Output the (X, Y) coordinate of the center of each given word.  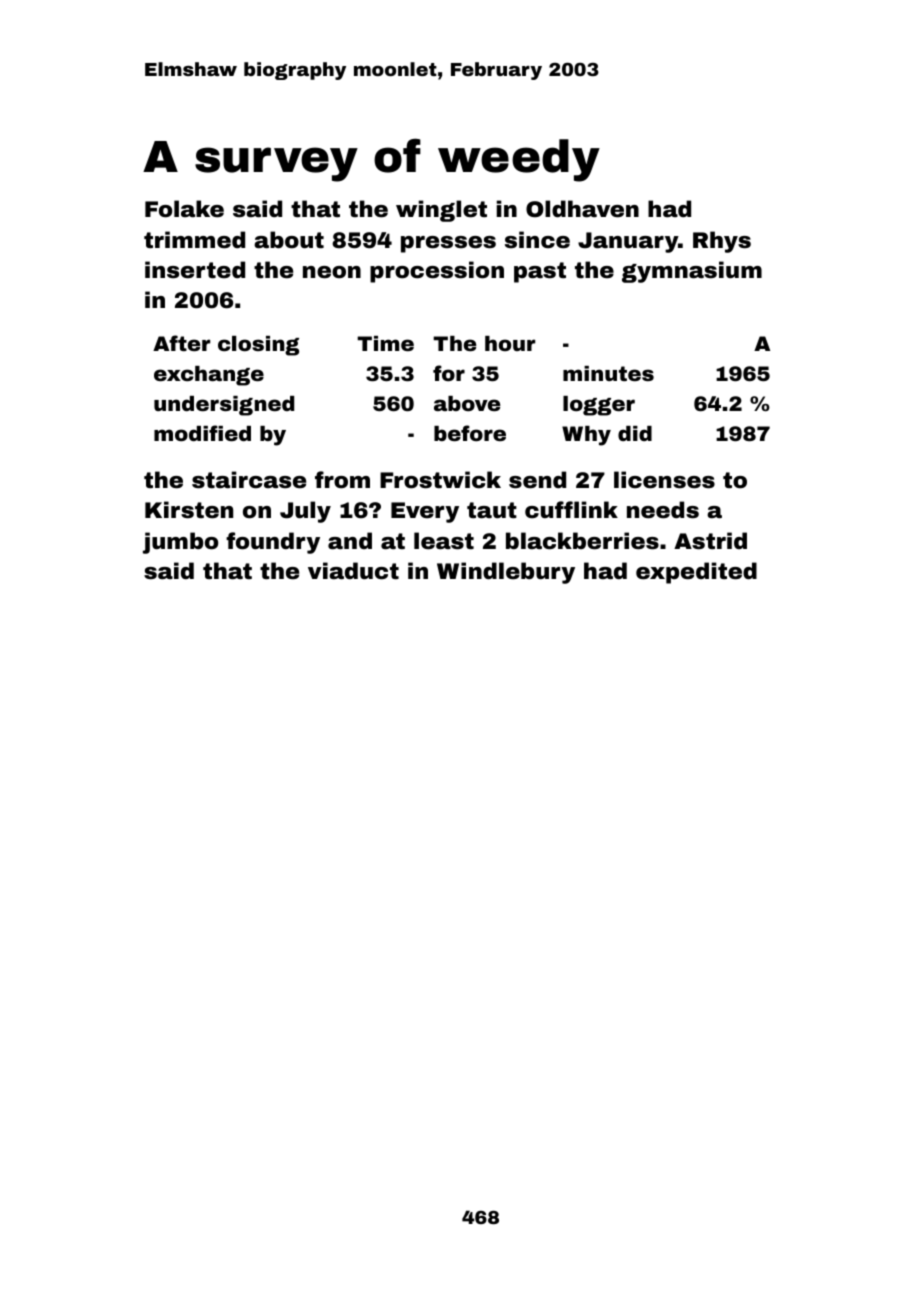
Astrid (710, 541)
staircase (249, 480)
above (467, 403)
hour (510, 343)
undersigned (224, 406)
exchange (209, 376)
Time (385, 343)
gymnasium (692, 272)
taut (492, 510)
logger (599, 406)
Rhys (722, 242)
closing (258, 346)
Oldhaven (582, 209)
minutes (608, 373)
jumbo (180, 543)
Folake (184, 209)
